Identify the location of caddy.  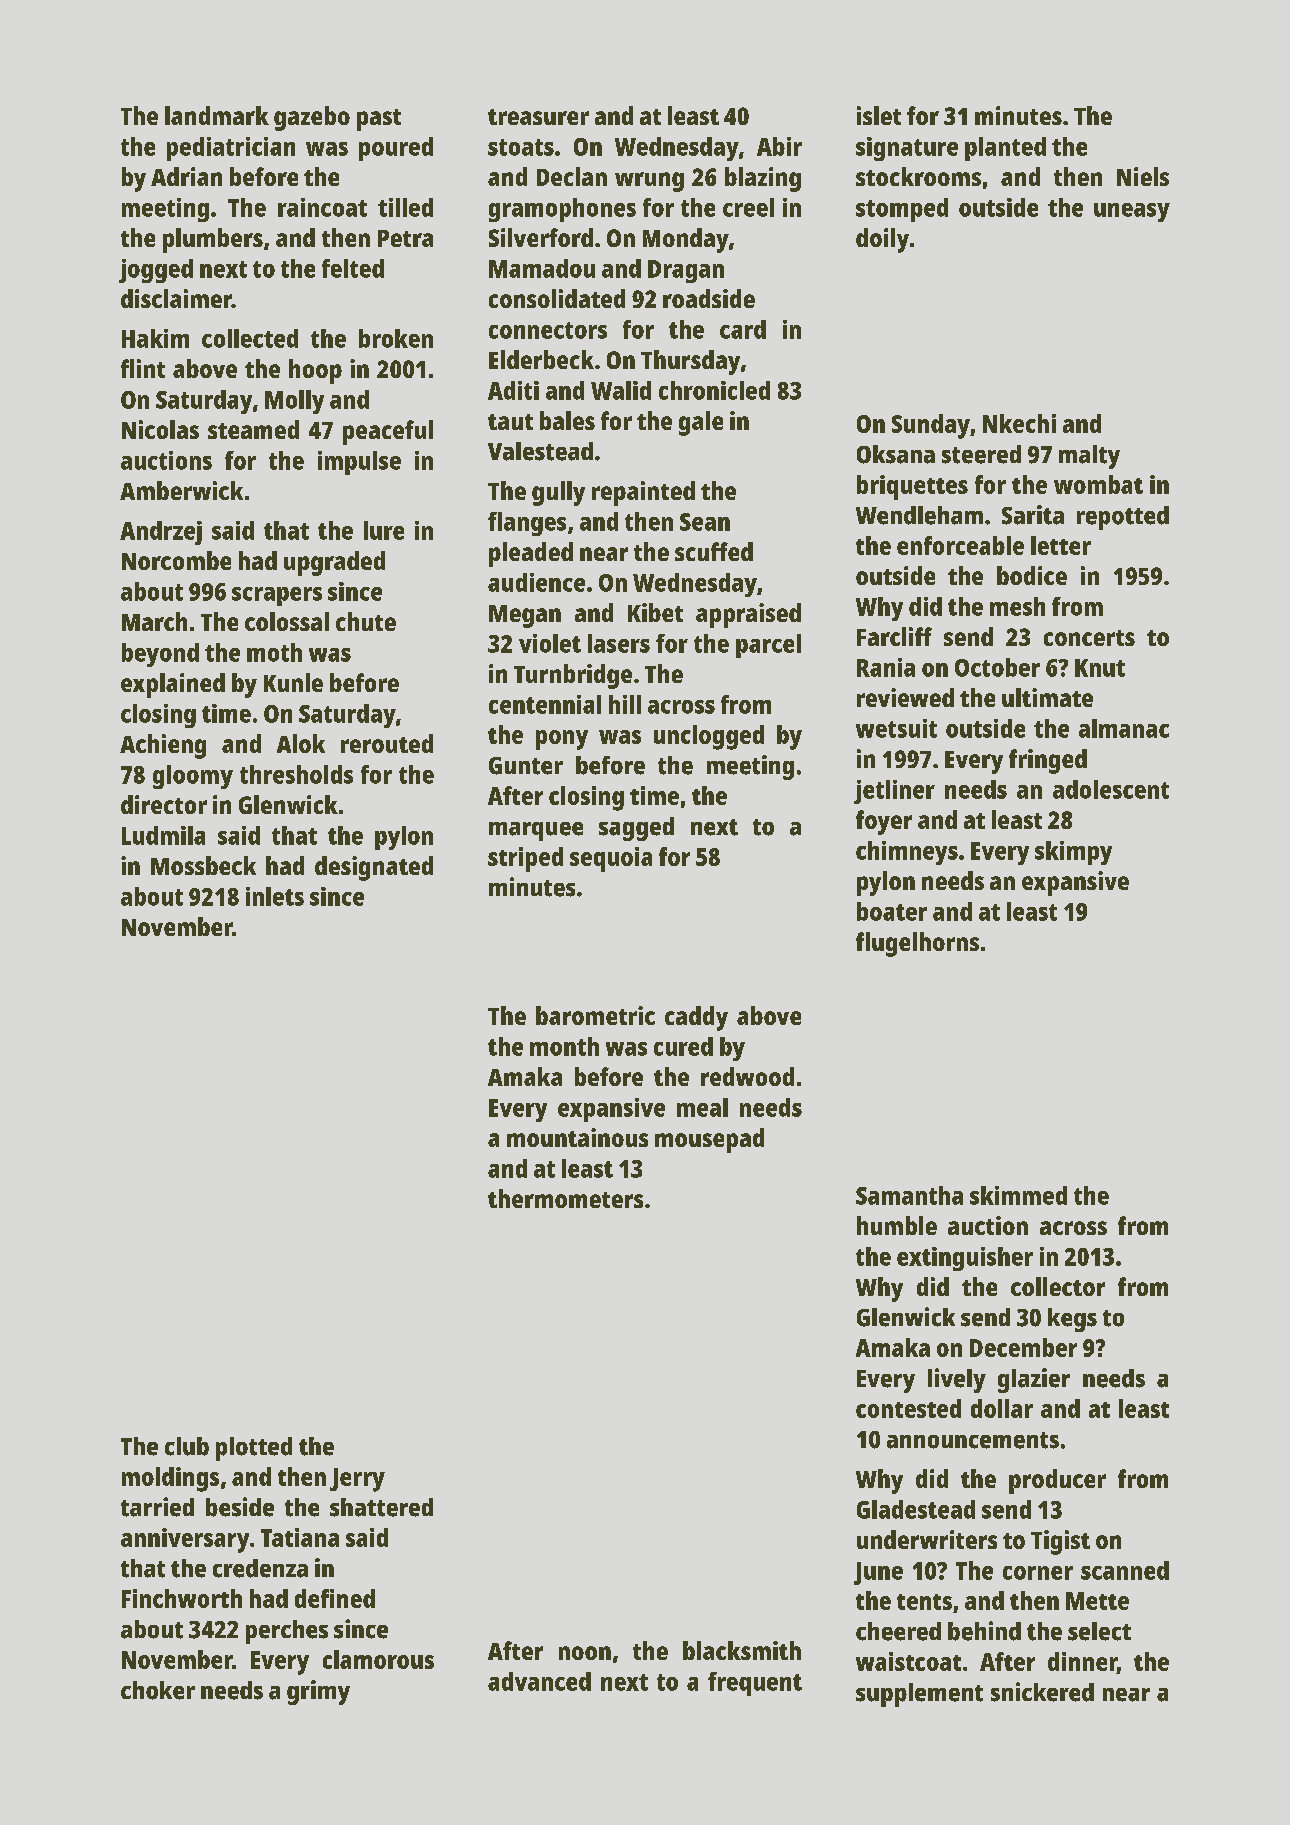
(696, 1018).
